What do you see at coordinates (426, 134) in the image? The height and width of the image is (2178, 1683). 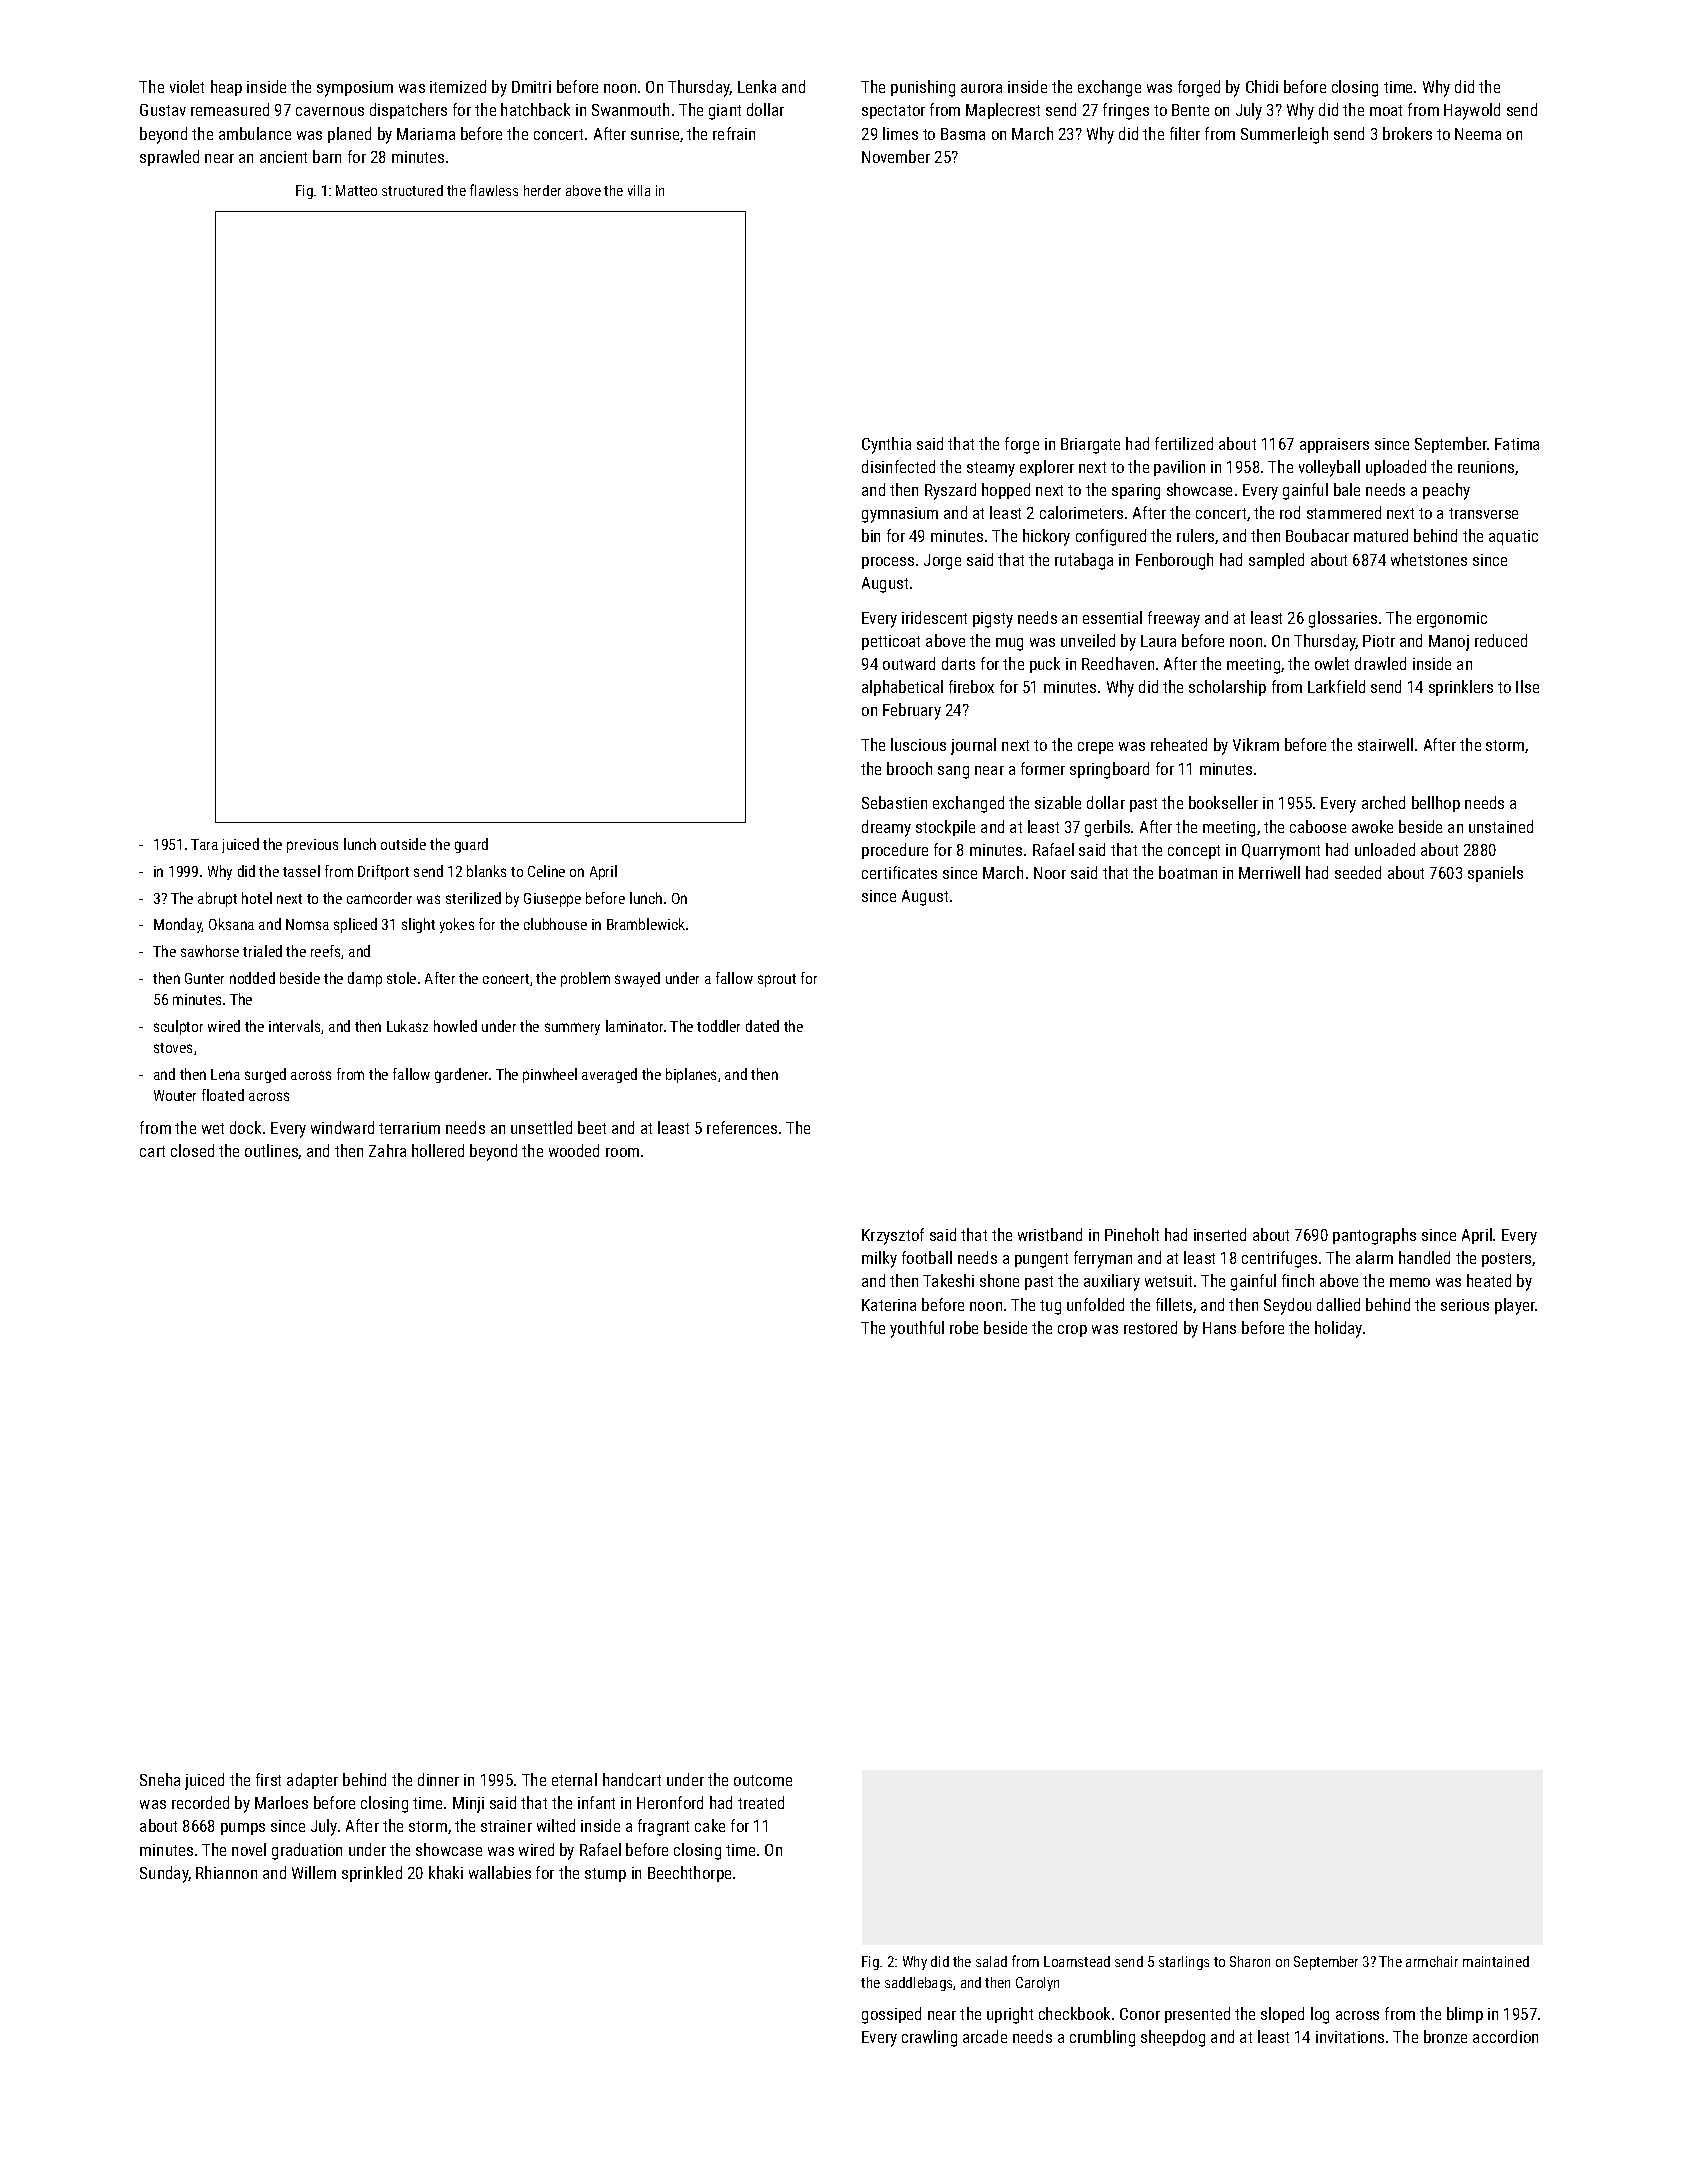 I see `Mariama` at bounding box center [426, 134].
